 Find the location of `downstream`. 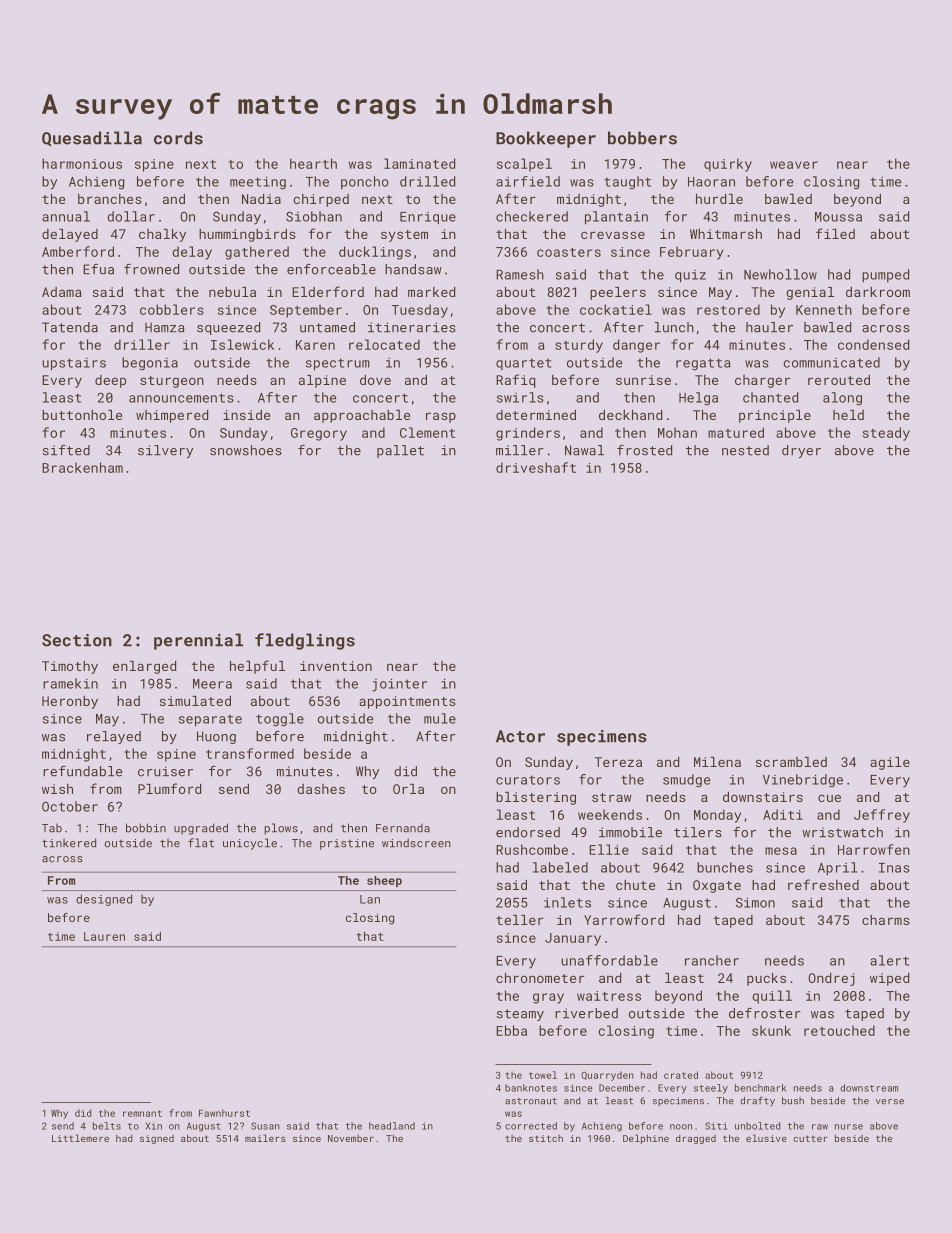

downstream is located at coordinates (869, 1088).
